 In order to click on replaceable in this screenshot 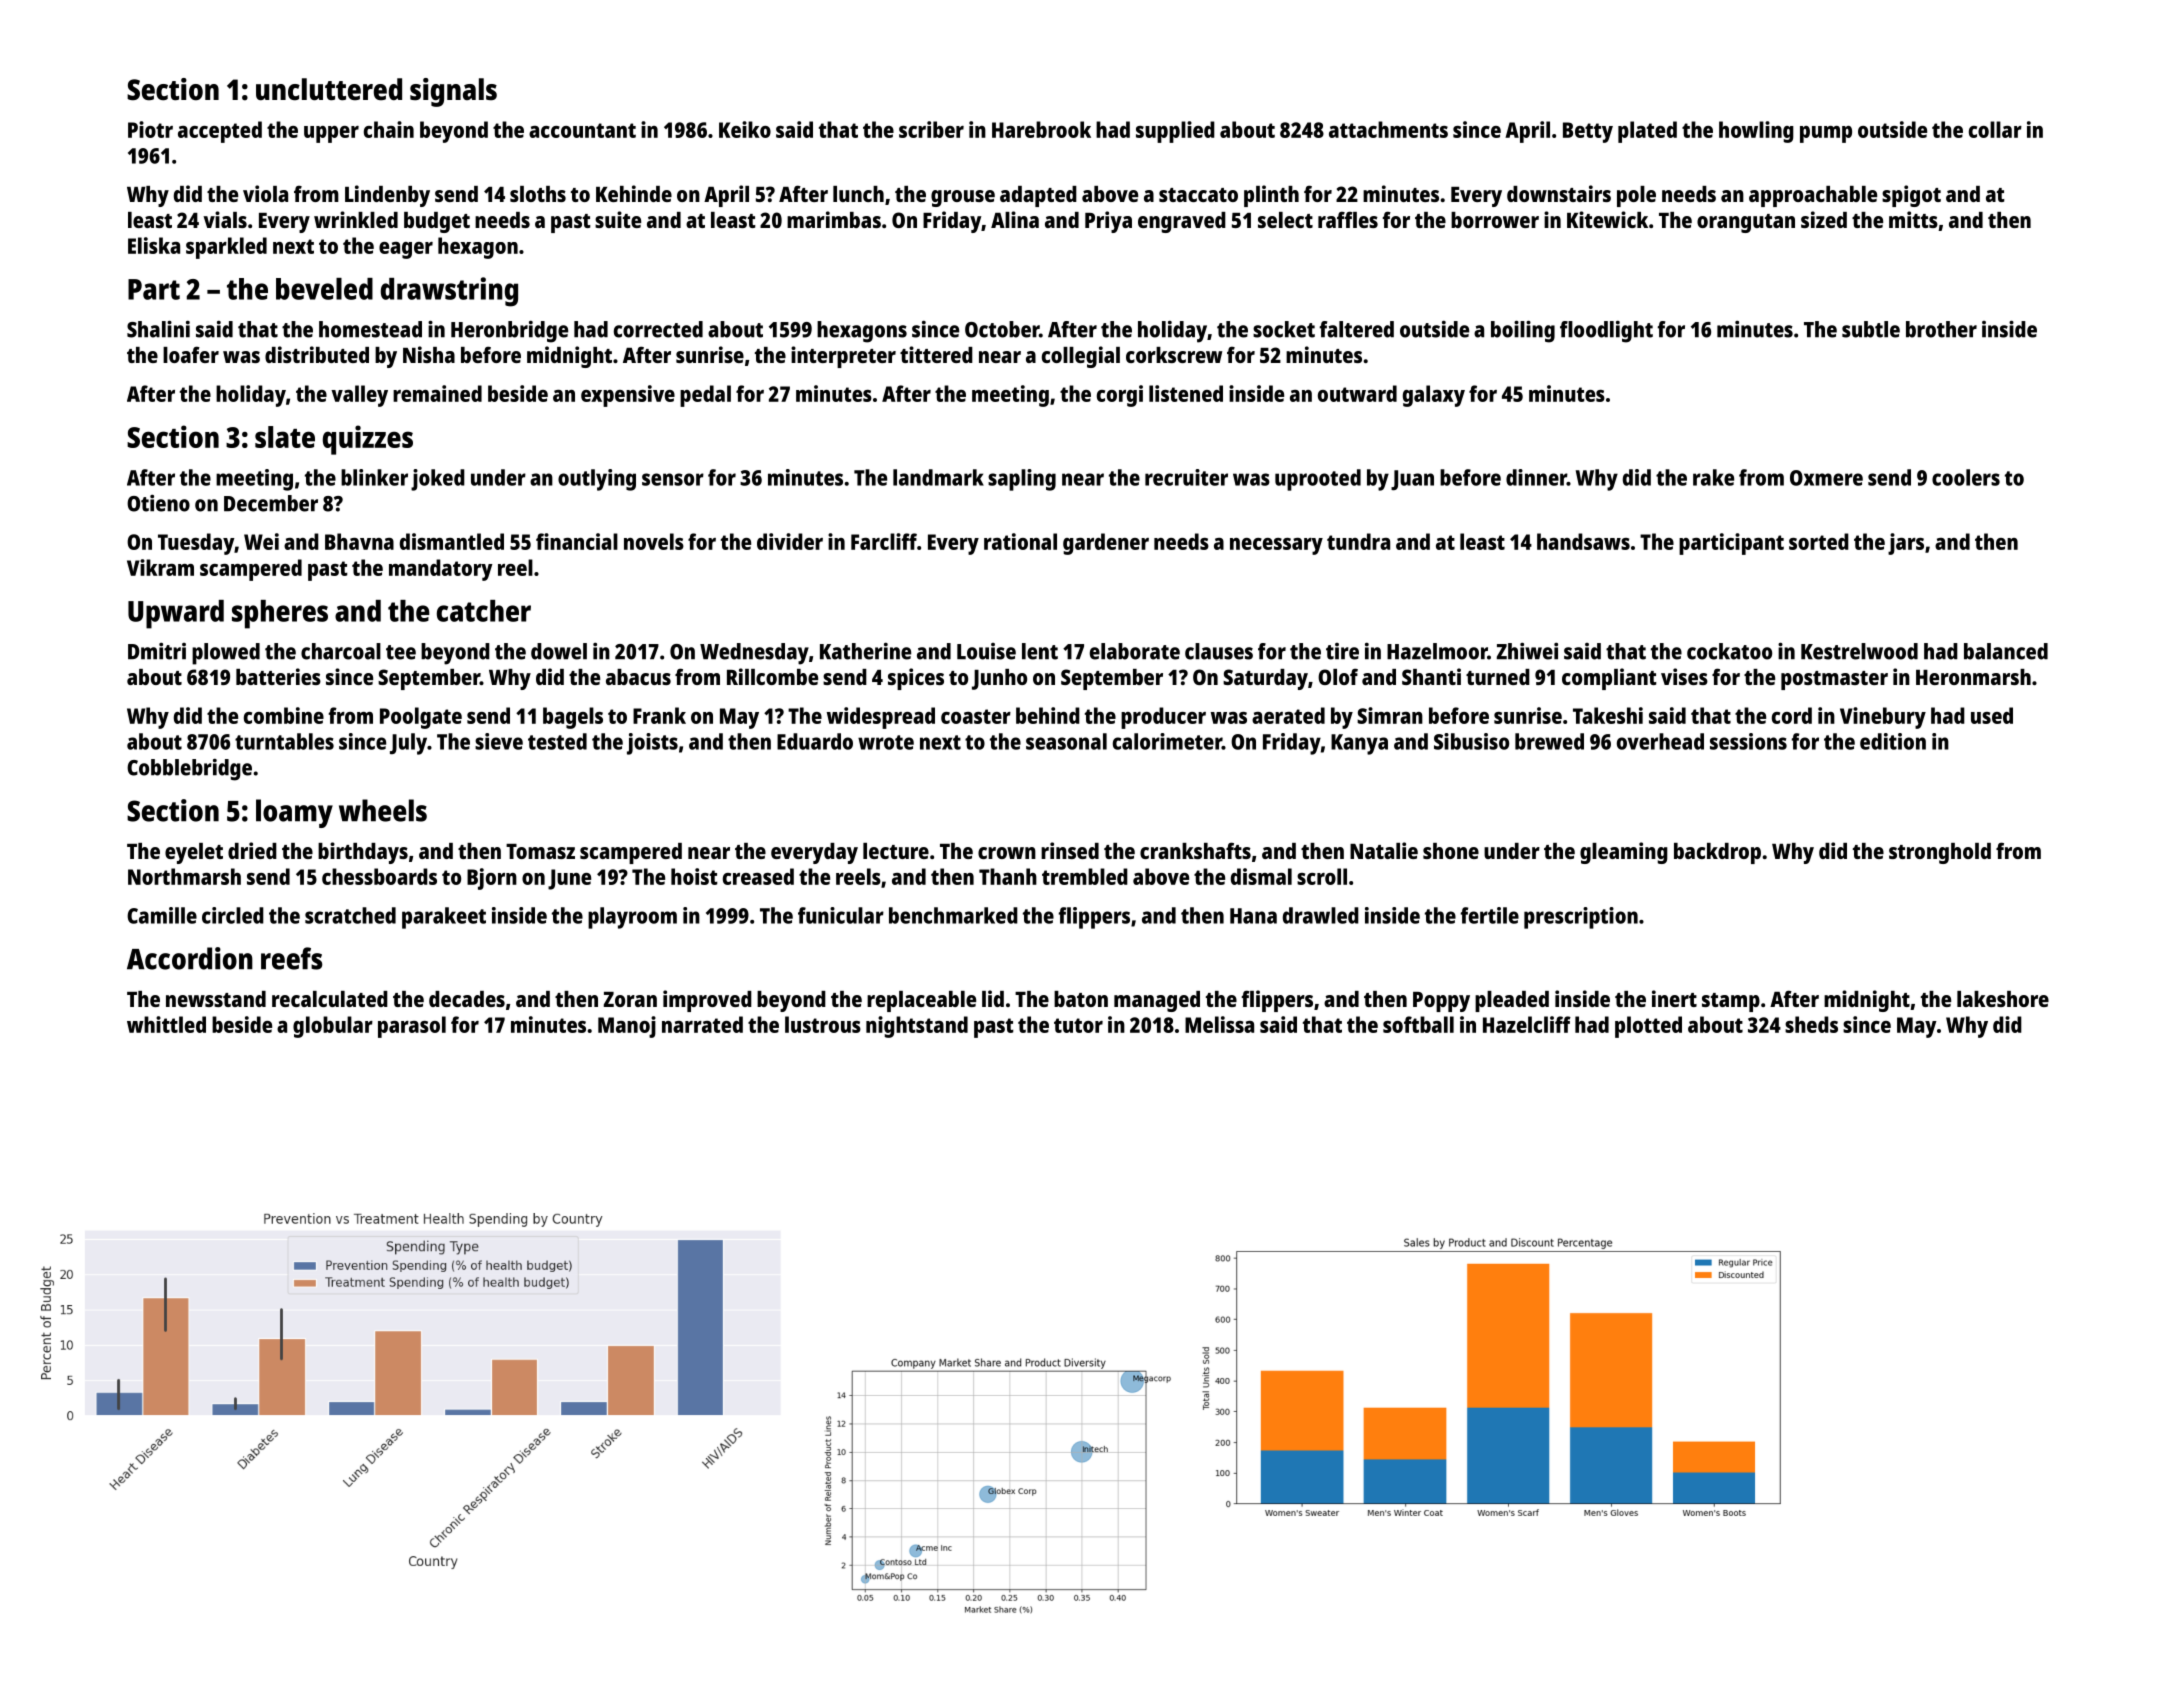, I will do `click(921, 1001)`.
